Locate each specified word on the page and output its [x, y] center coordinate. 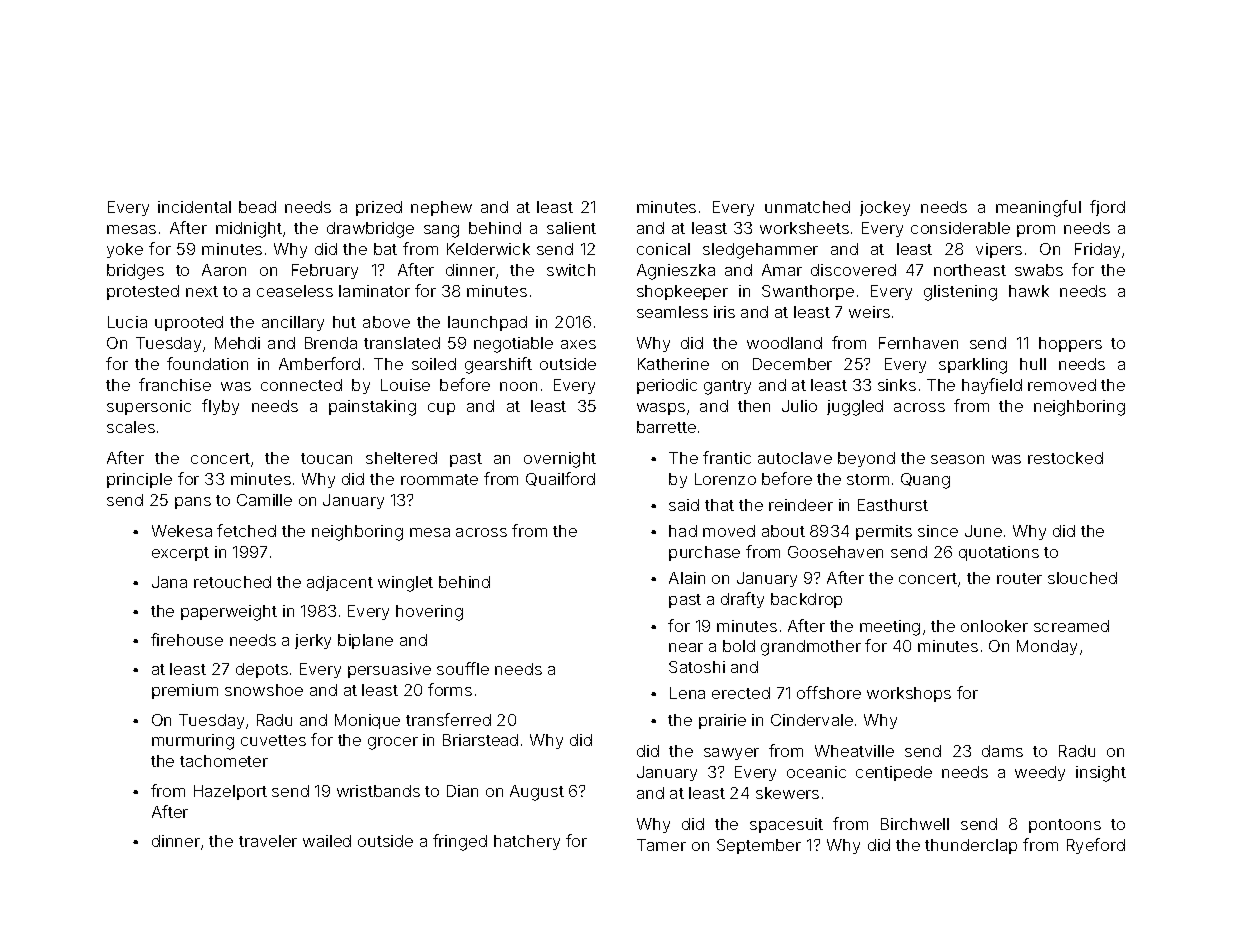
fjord [1107, 208]
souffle [463, 668]
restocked [1065, 458]
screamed [1071, 626]
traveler [268, 841]
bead [257, 207]
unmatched [807, 207]
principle [139, 480]
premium [185, 691]
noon [518, 386]
